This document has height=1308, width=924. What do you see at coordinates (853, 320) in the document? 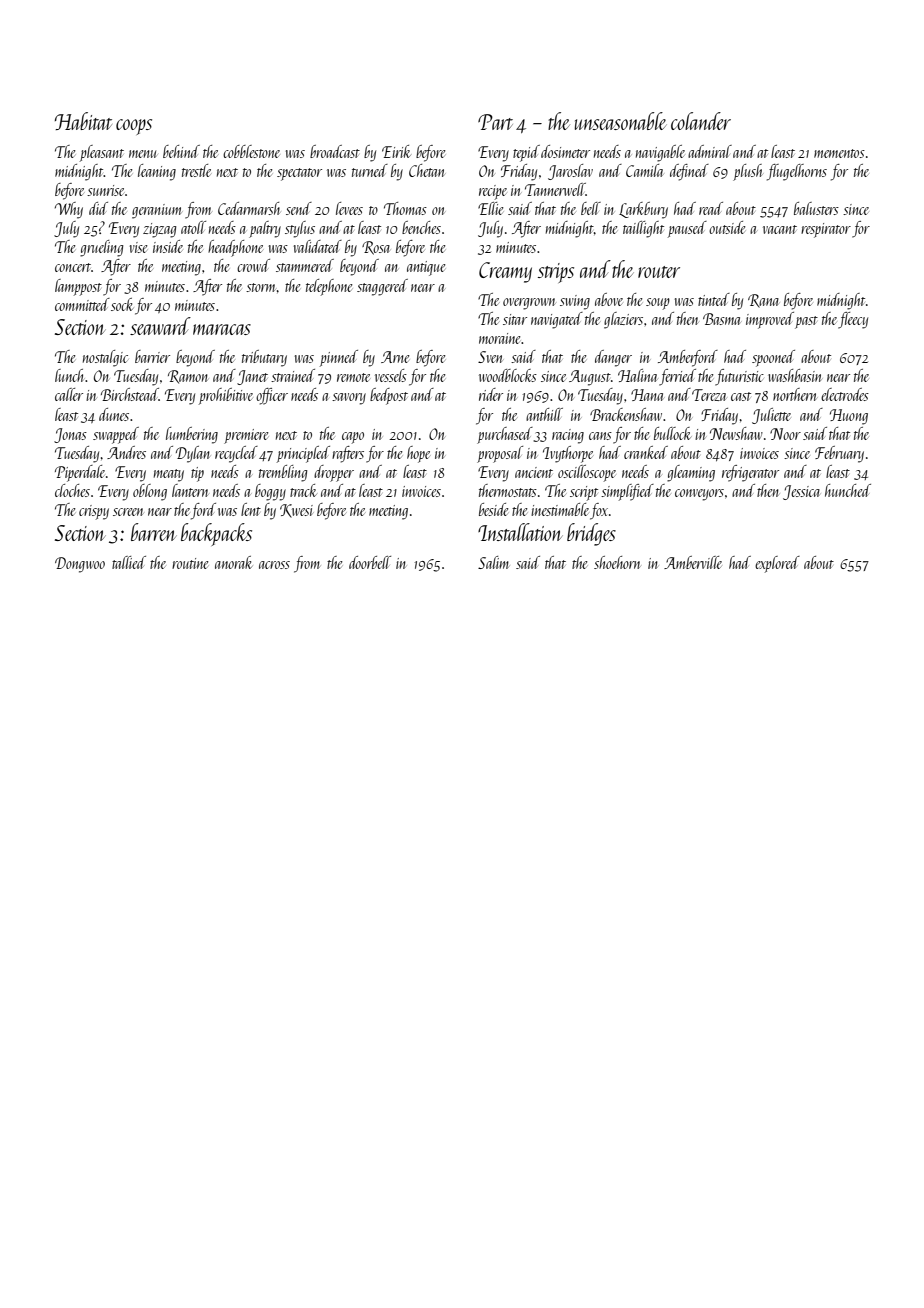
I see `fleecy` at bounding box center [853, 320].
